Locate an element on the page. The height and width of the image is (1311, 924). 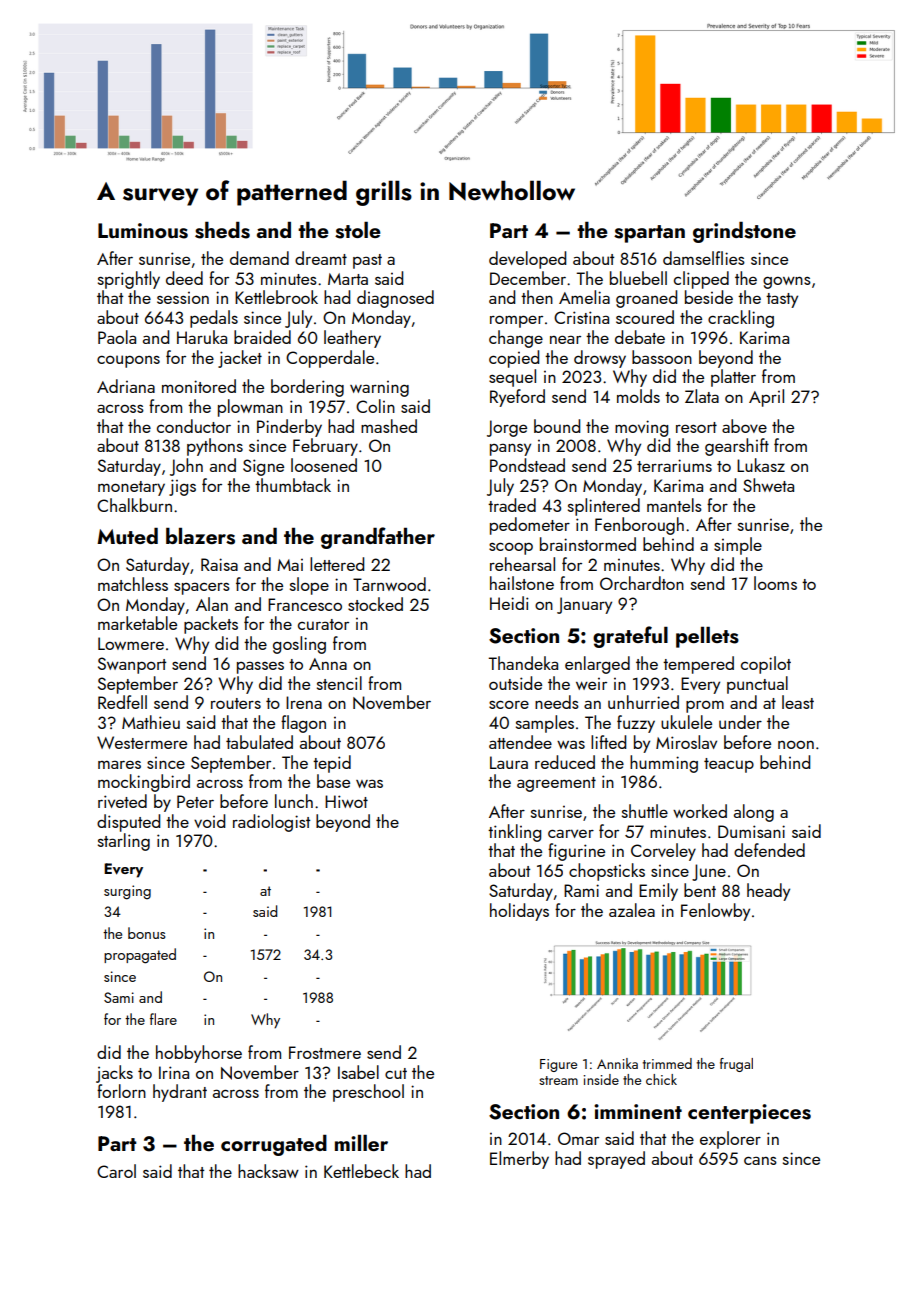
defended is located at coordinates (769, 850).
